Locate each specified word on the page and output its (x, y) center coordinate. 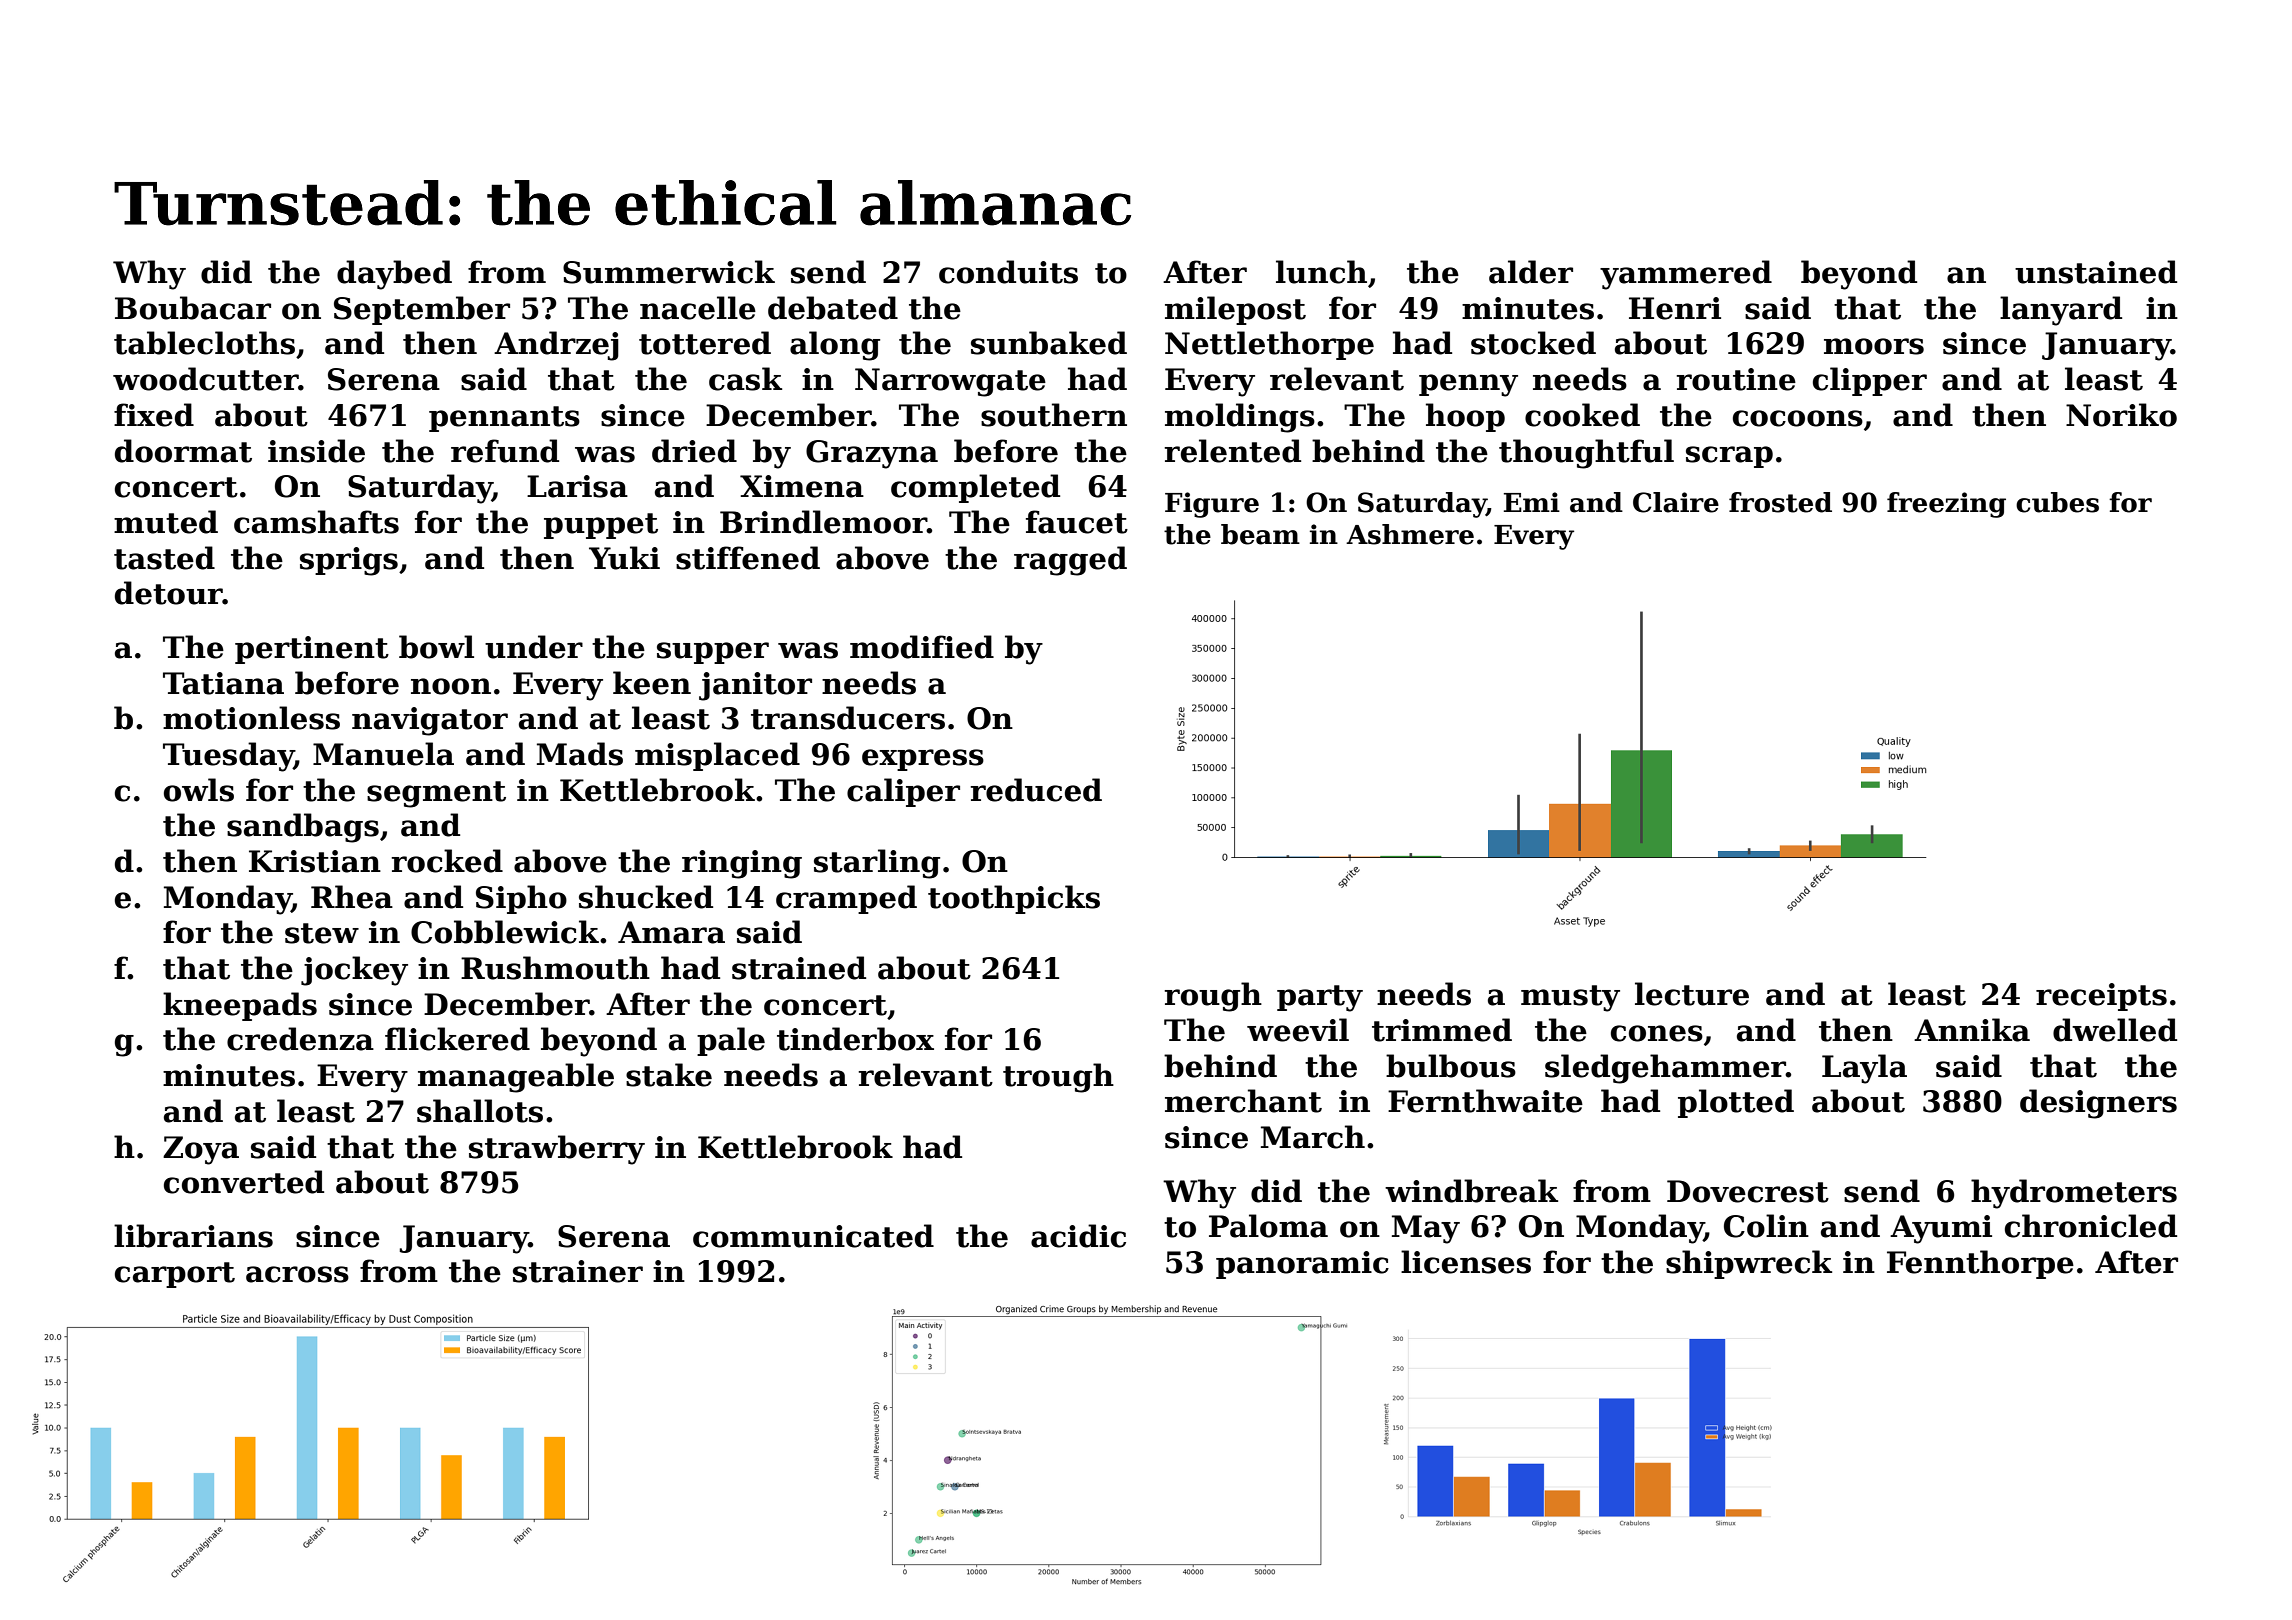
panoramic (1302, 1265)
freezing (1946, 505)
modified (922, 647)
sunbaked (1049, 343)
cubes (2057, 502)
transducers (848, 718)
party (1320, 998)
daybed (394, 275)
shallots (480, 1111)
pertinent (312, 650)
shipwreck (1749, 1264)
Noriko (2121, 415)
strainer (578, 1271)
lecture (1692, 994)
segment (436, 794)
